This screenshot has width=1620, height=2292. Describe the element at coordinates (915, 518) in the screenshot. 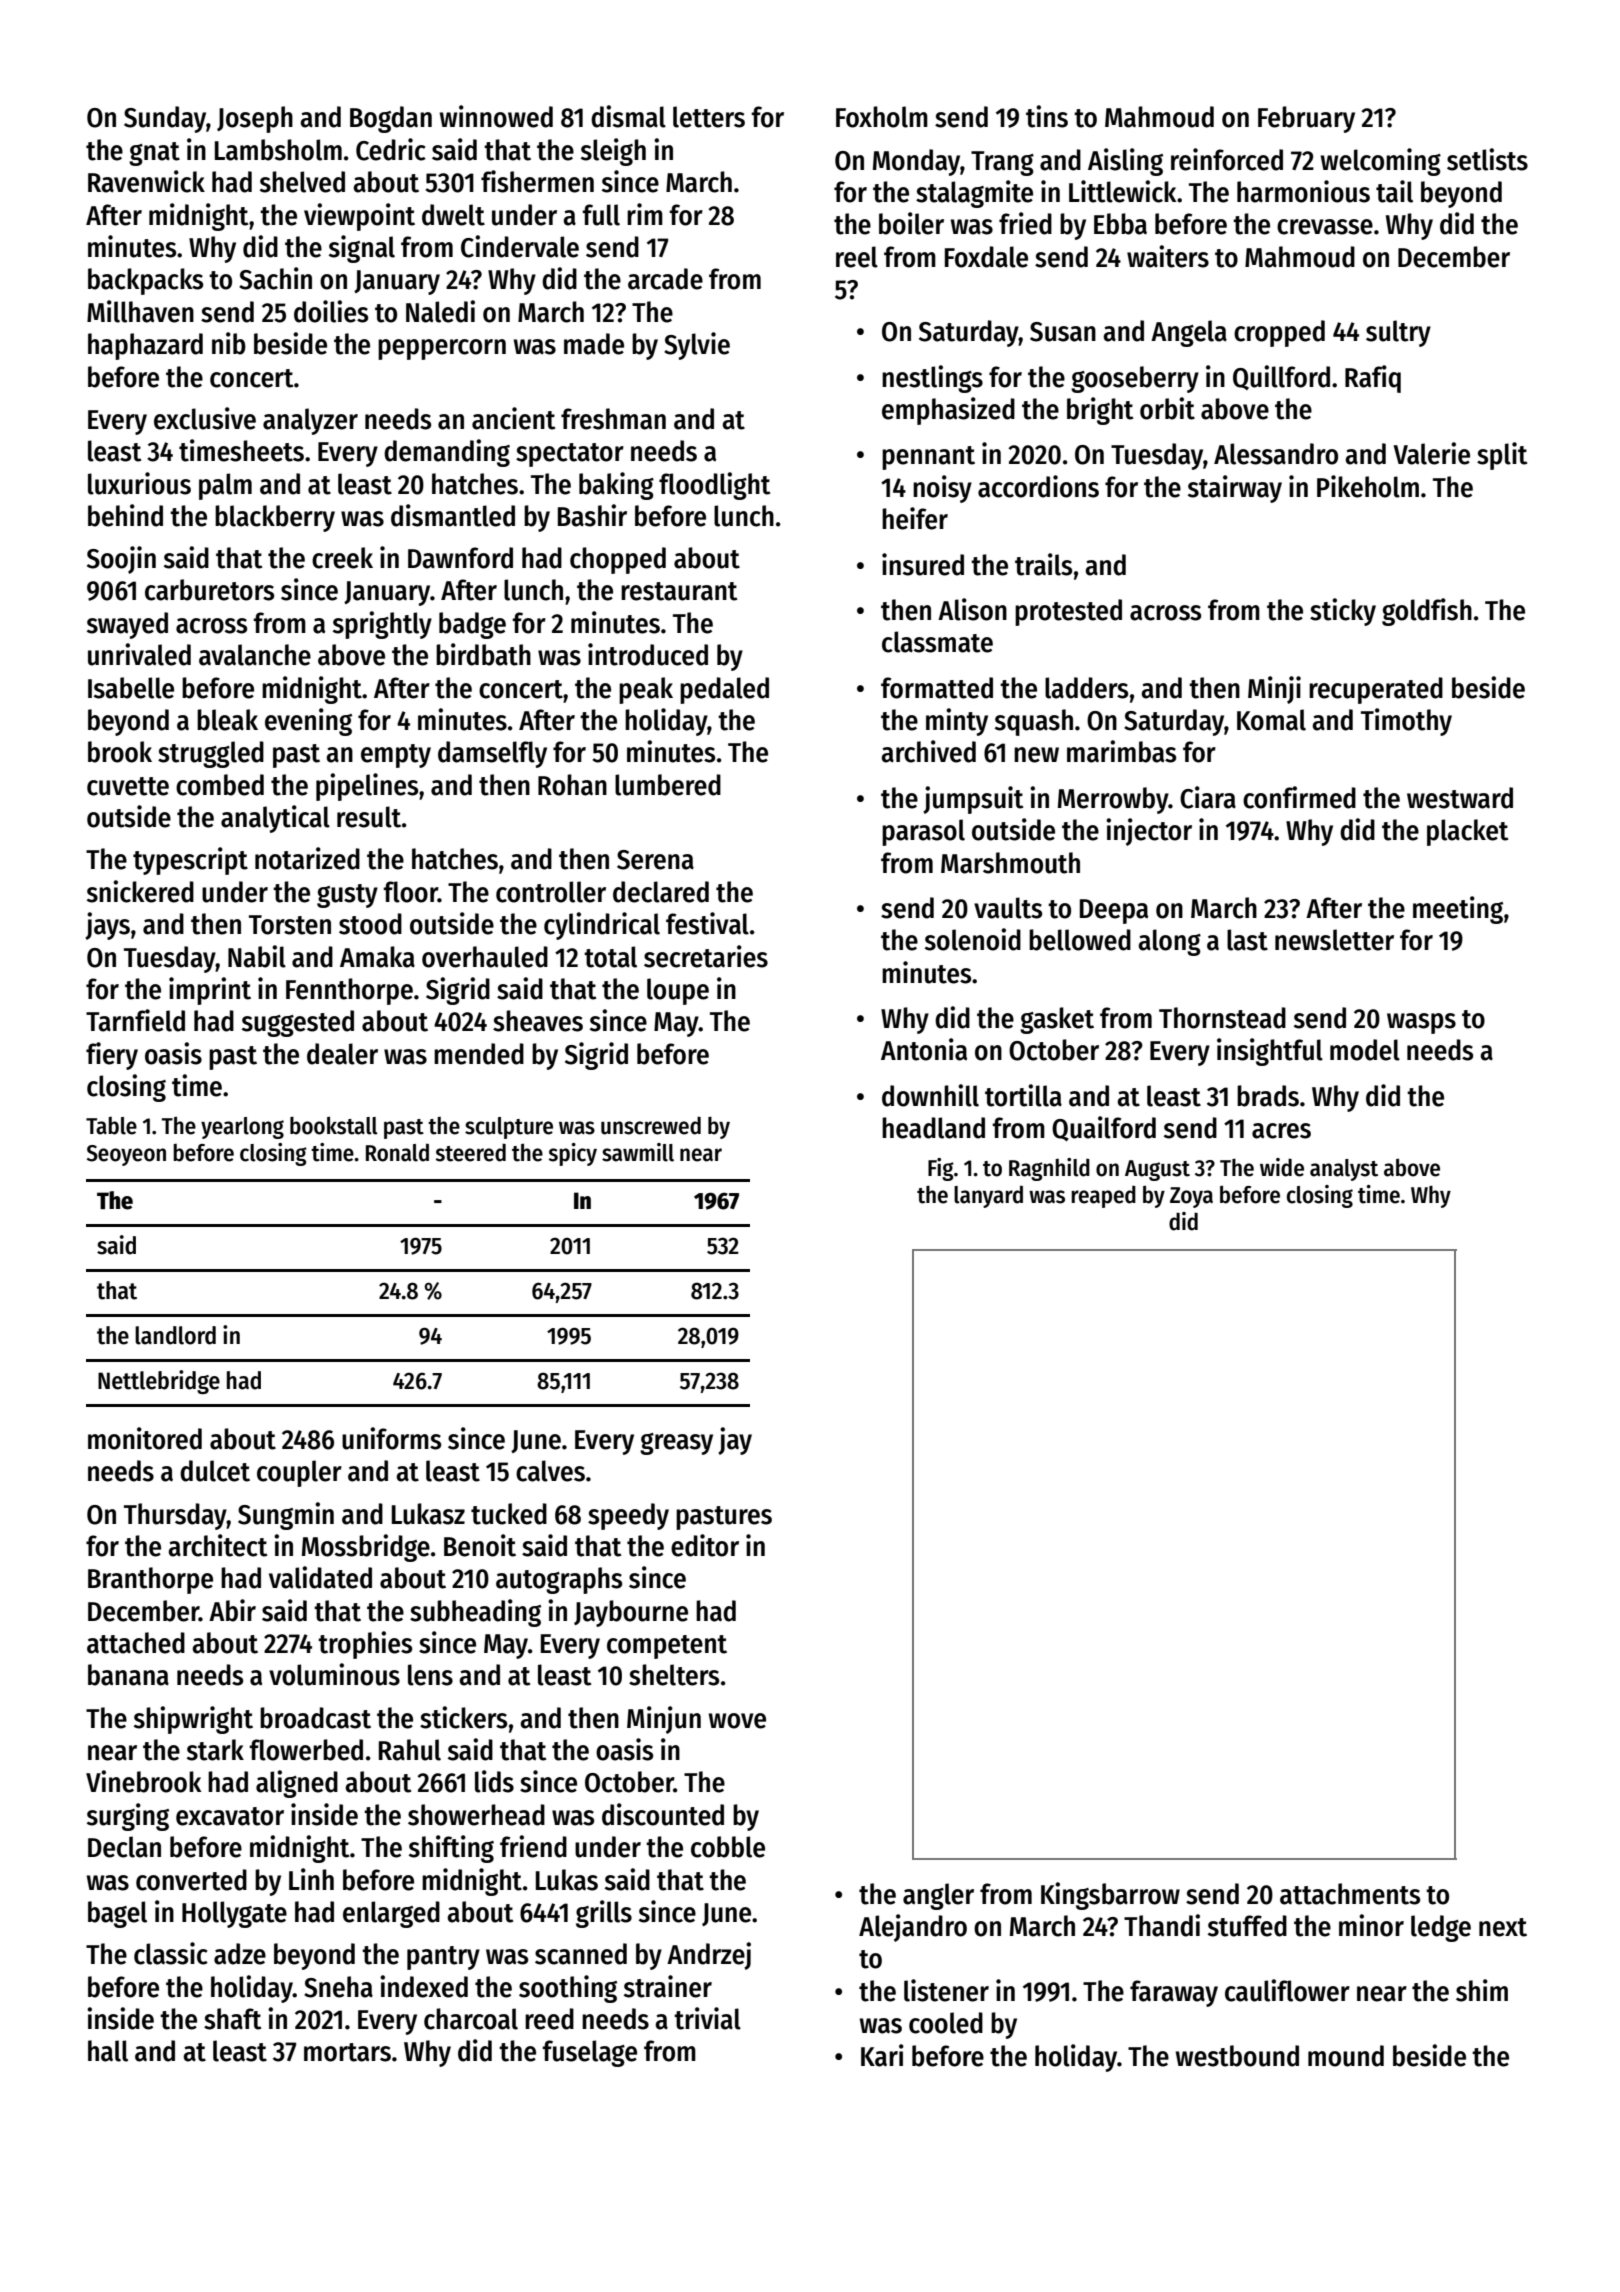

I see `heifer` at that location.
